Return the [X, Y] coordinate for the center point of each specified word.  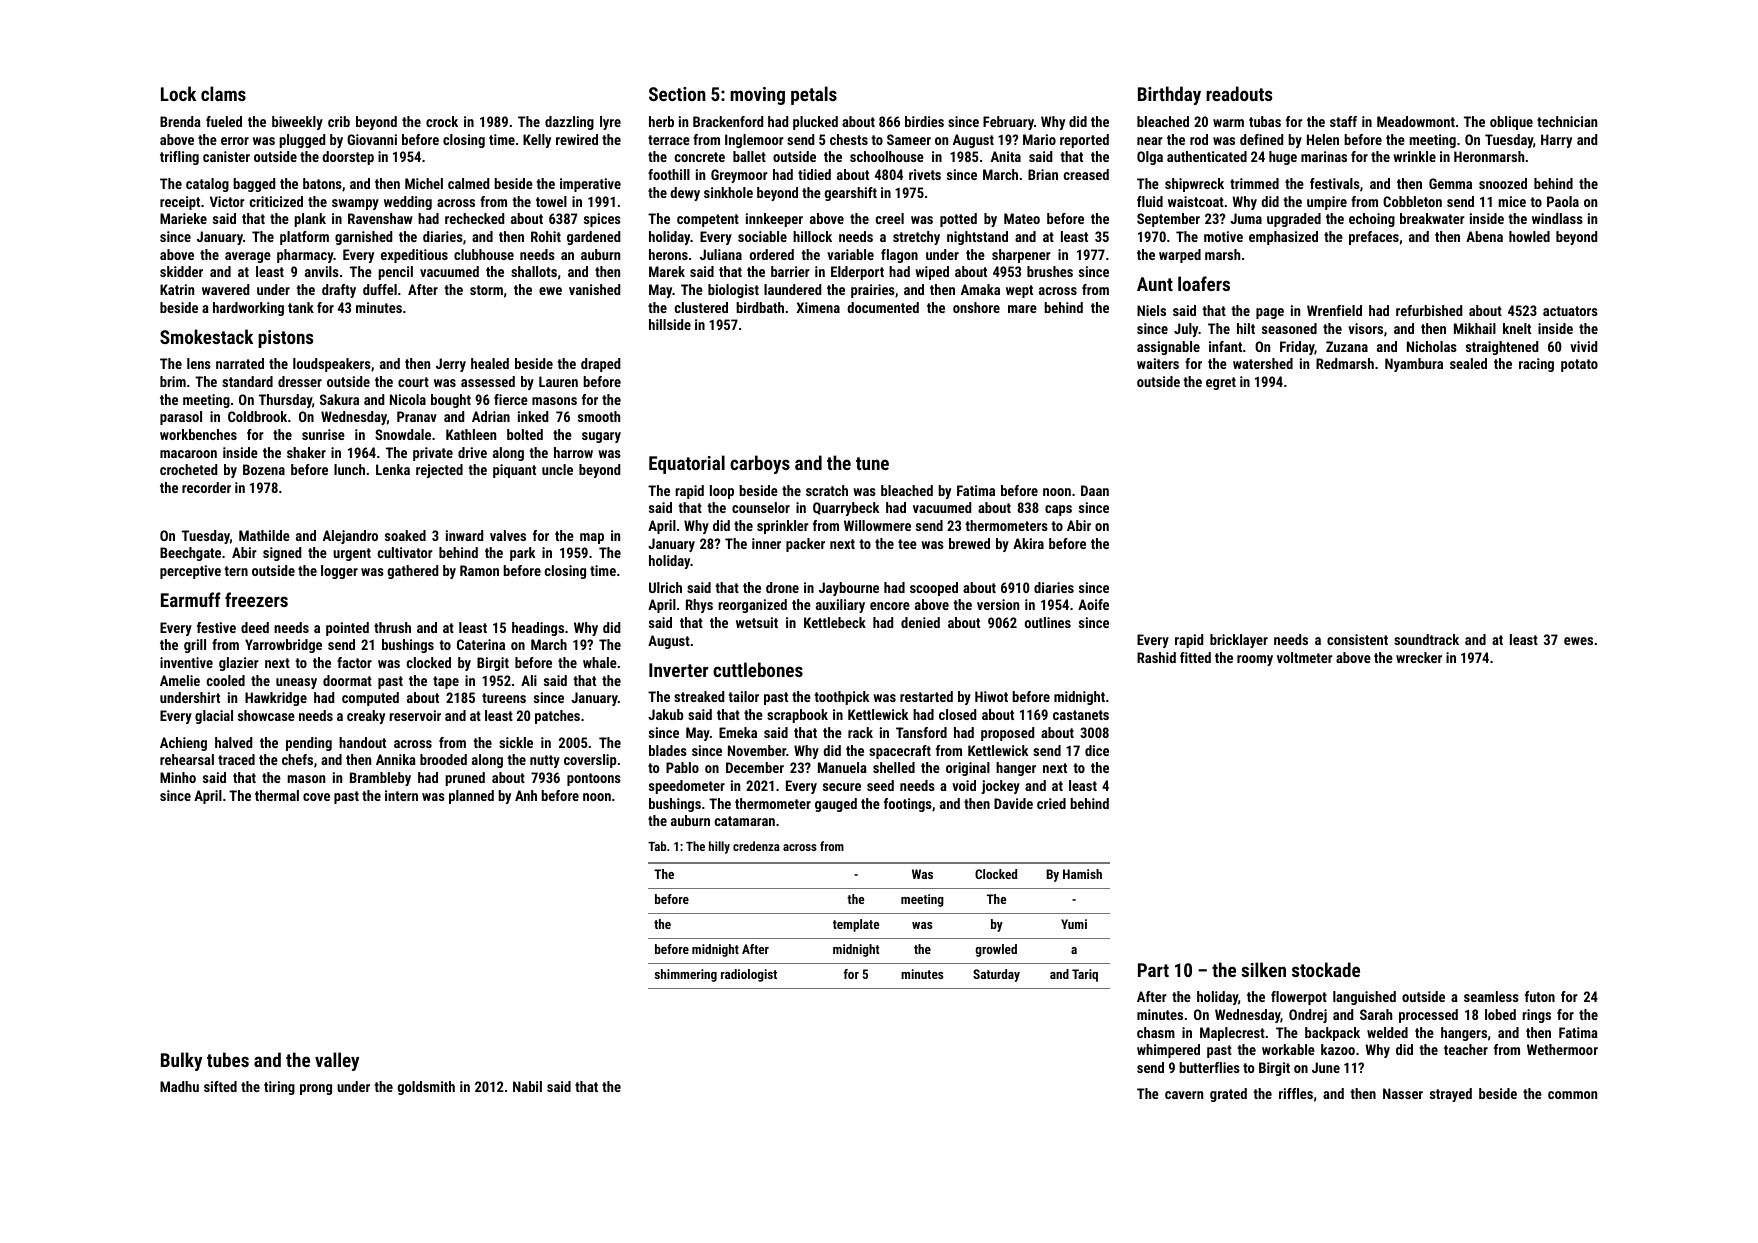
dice [1097, 750]
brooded [443, 759]
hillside [670, 324]
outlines [1048, 622]
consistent [1357, 639]
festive [216, 627]
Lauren [558, 381]
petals [814, 95]
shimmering [686, 975]
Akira [1028, 543]
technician [1567, 121]
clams [223, 93]
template [856, 925]
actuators [1570, 311]
